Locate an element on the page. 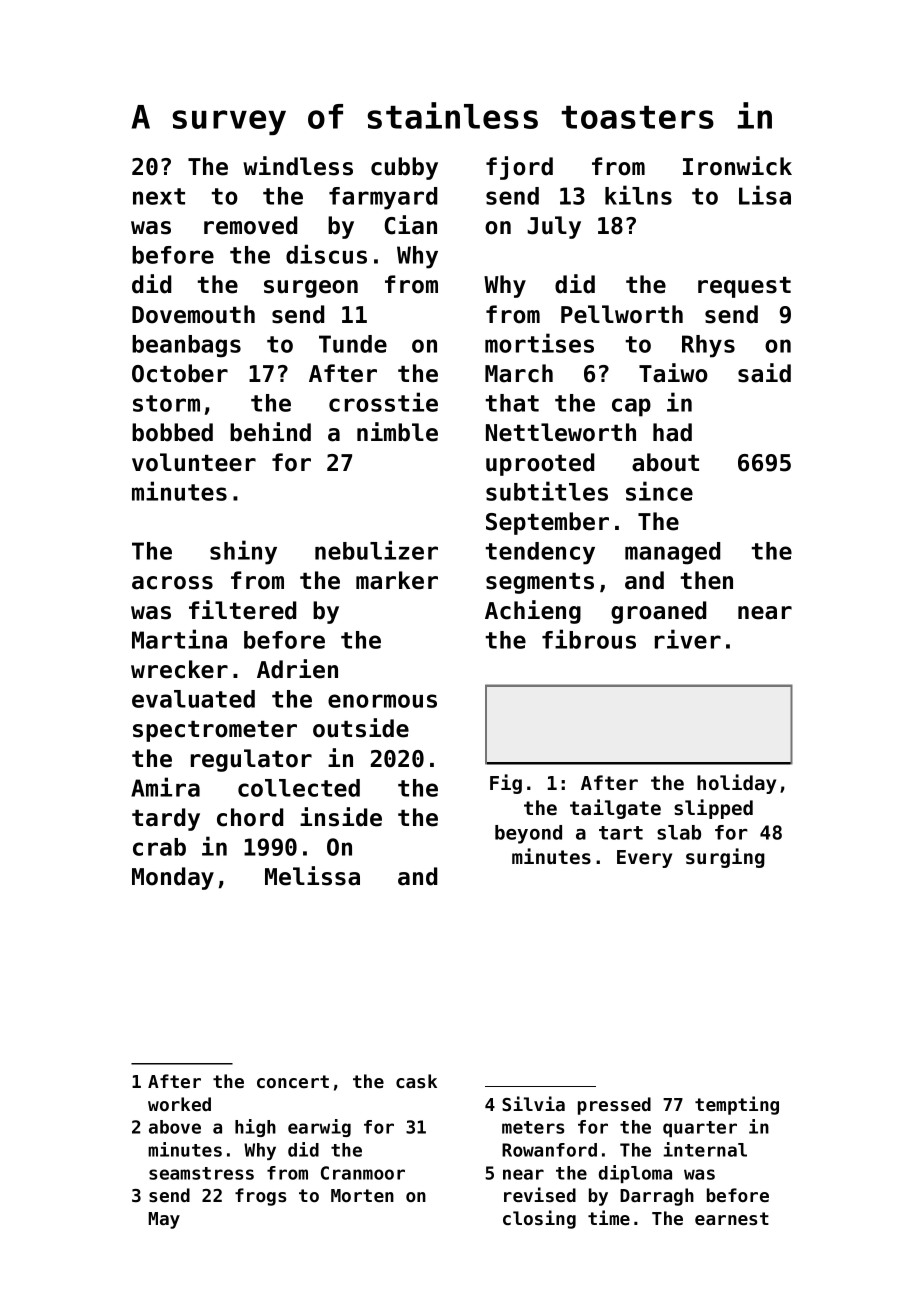 This document has width=924, height=1311. request is located at coordinates (744, 287).
